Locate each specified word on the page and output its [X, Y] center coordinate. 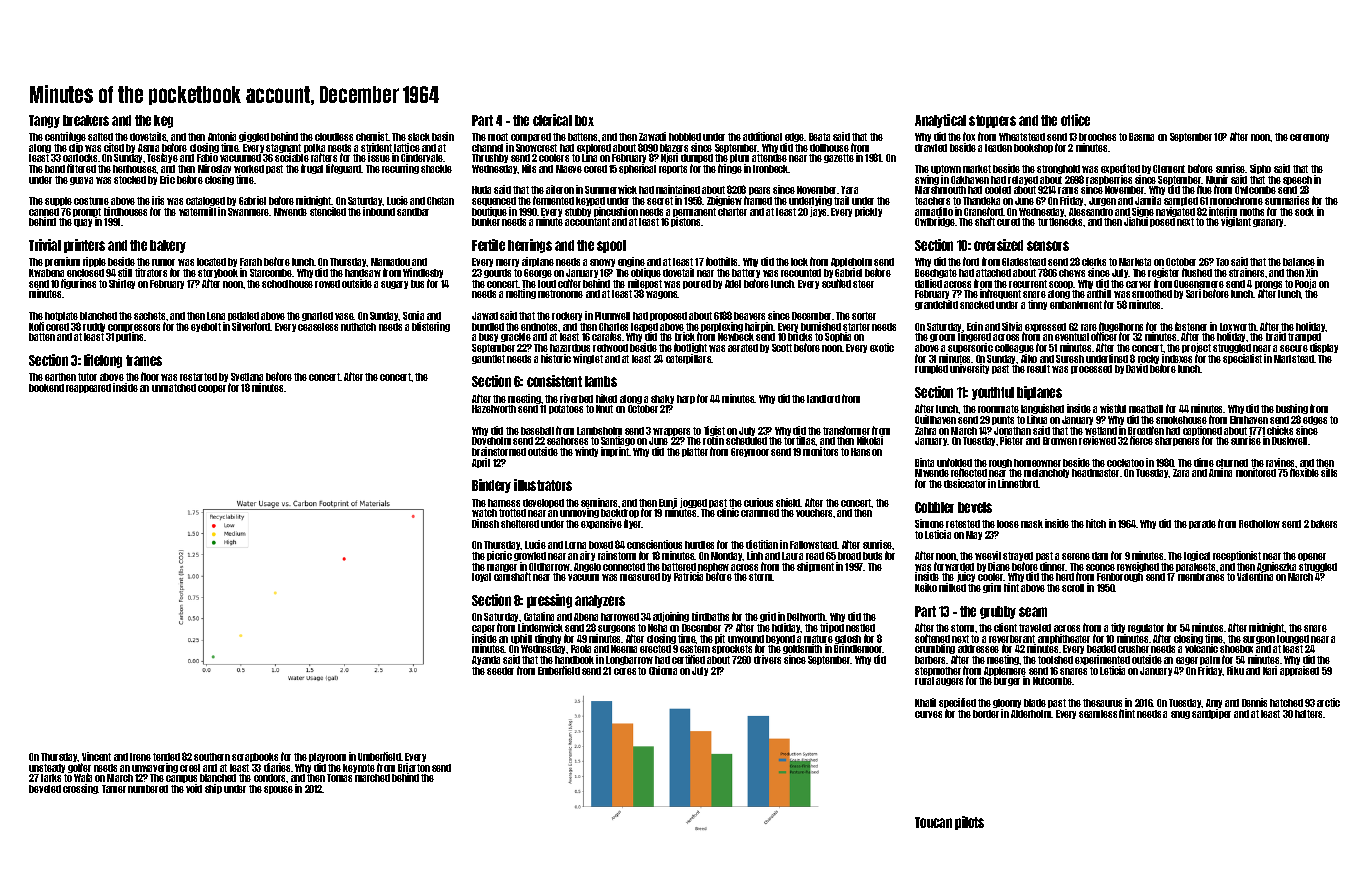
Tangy [44, 121]
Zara [1181, 473]
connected [624, 567]
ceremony [1309, 138]
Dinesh [485, 523]
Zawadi [652, 136]
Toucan [933, 822]
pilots [969, 823]
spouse [278, 790]
